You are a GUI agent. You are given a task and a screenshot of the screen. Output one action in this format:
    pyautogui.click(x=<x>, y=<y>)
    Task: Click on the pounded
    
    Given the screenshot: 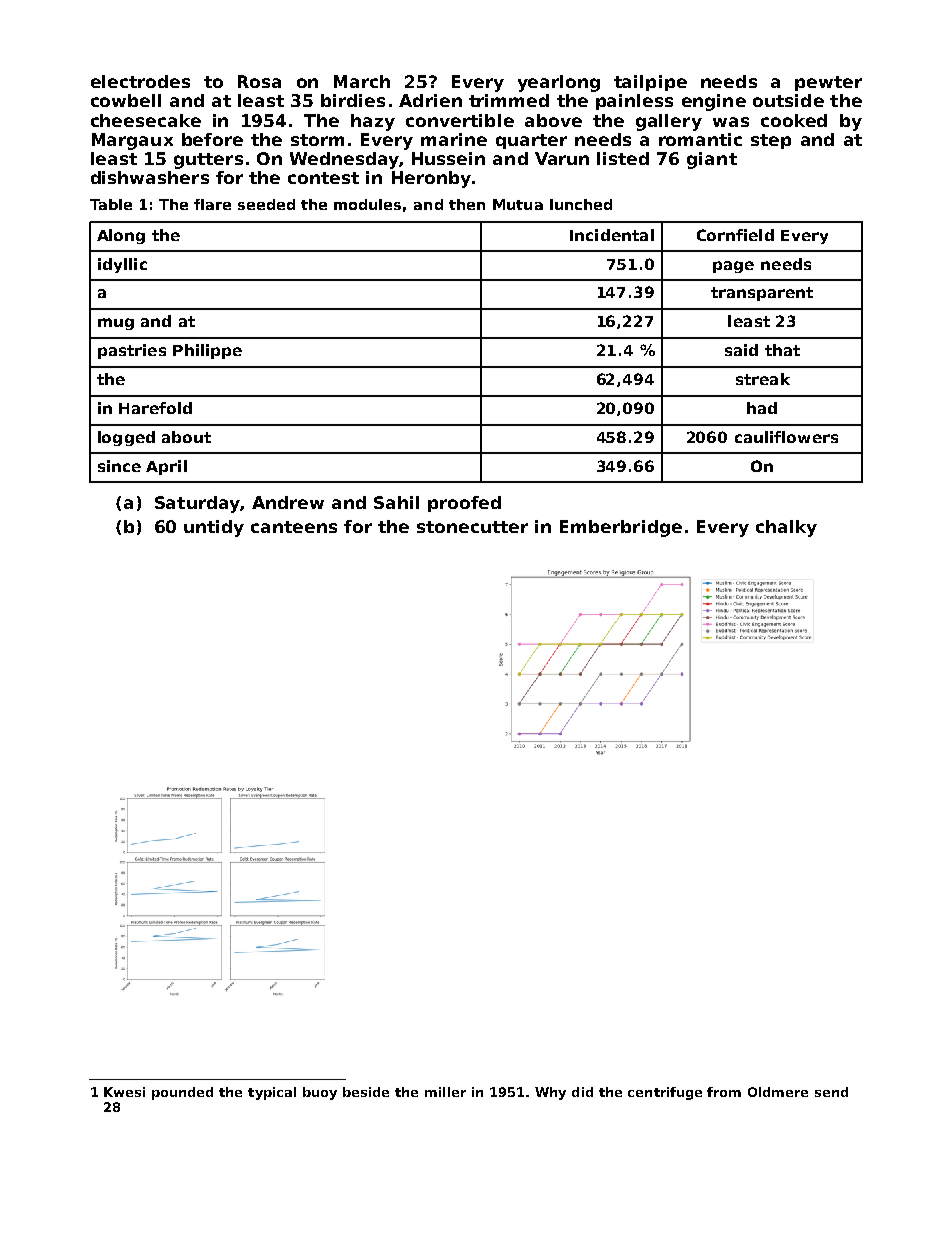 What is the action you would take?
    pyautogui.click(x=182, y=1093)
